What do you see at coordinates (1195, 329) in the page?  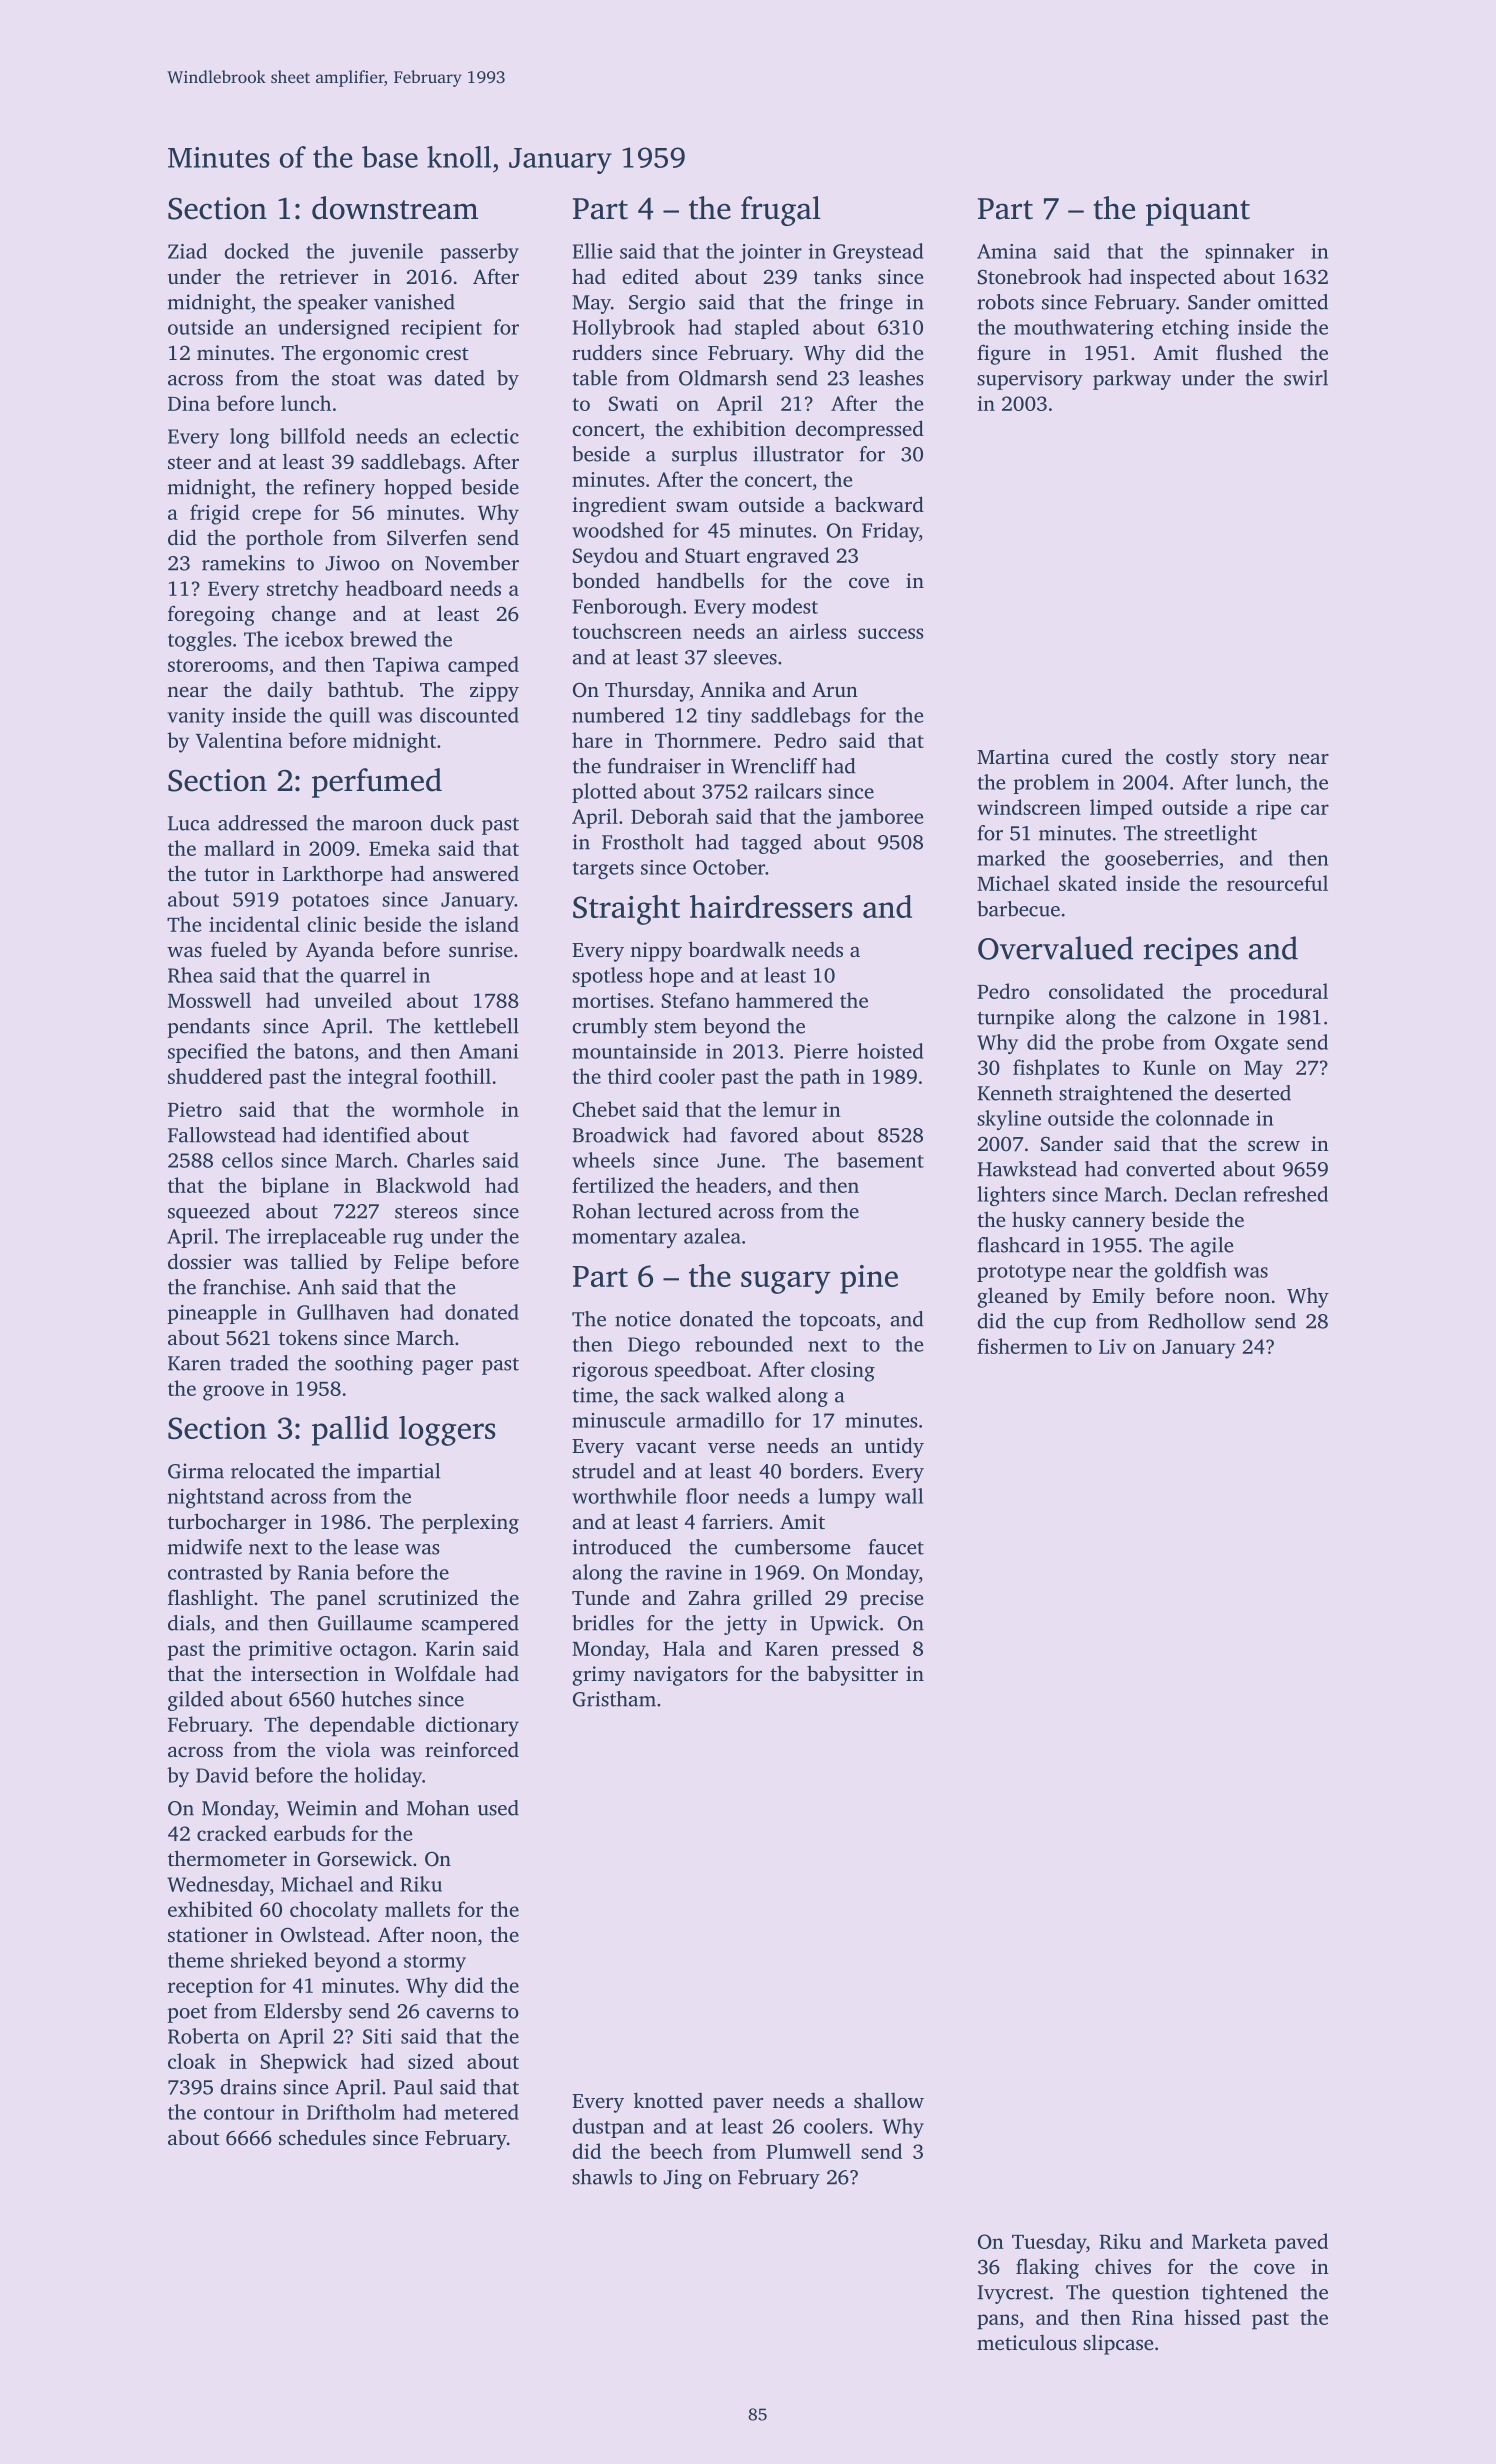 I see `etching` at bounding box center [1195, 329].
